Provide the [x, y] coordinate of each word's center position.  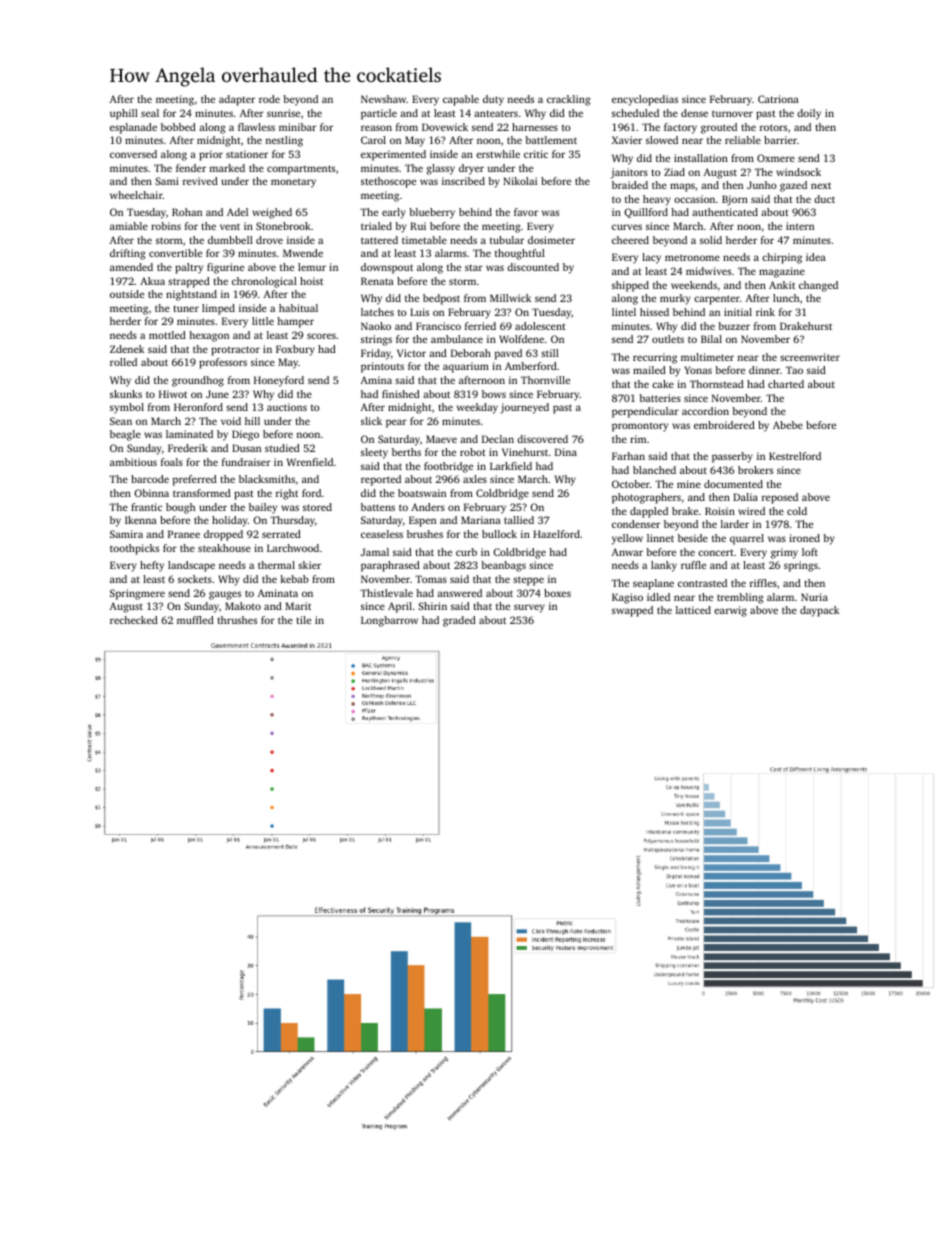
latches [377, 312]
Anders [428, 507]
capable [461, 100]
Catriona [778, 99]
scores [321, 336]
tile [304, 620]
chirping [782, 258]
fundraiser [246, 462]
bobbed [178, 127]
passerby [732, 457]
